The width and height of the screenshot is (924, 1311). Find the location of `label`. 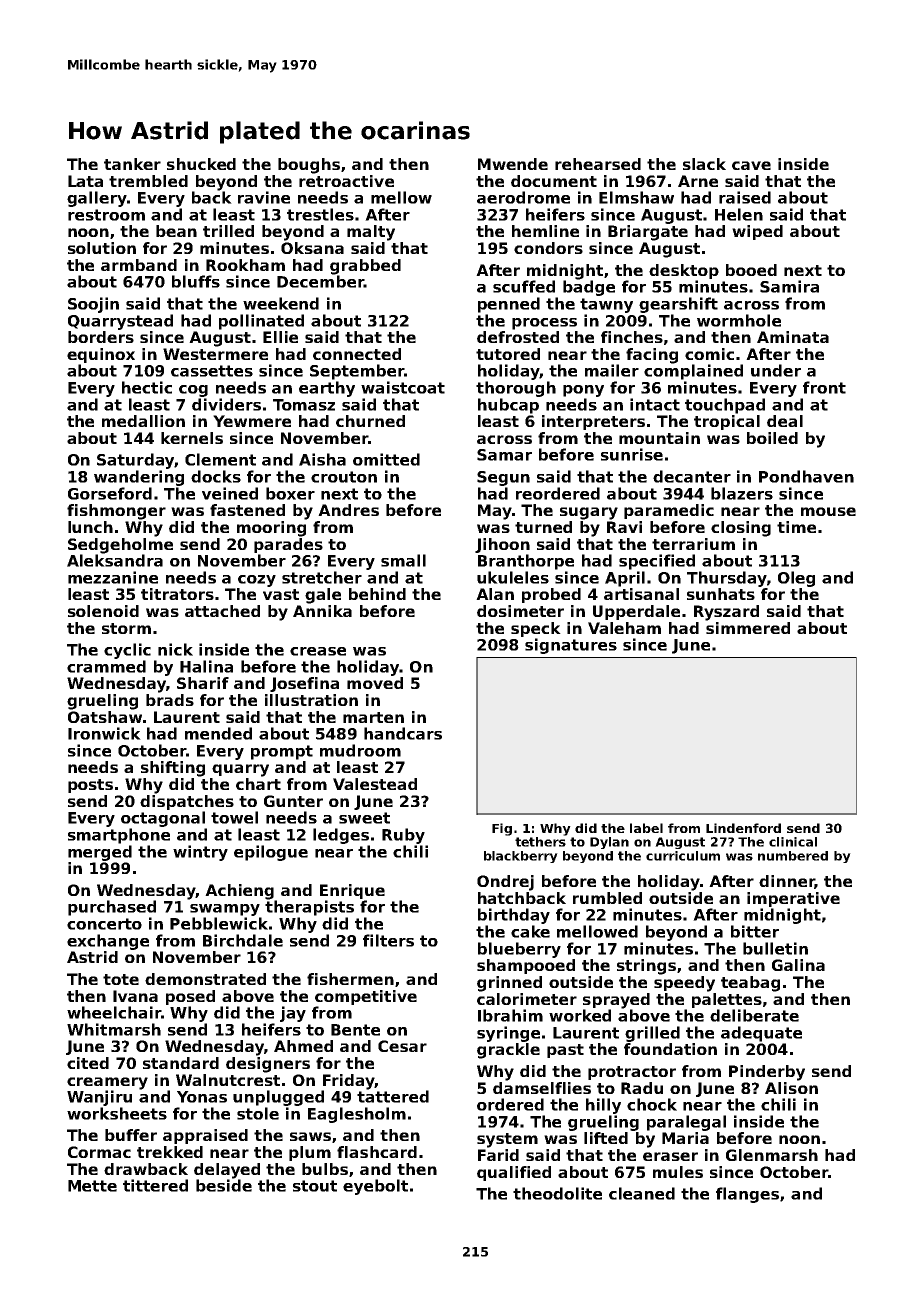

label is located at coordinates (646, 828).
